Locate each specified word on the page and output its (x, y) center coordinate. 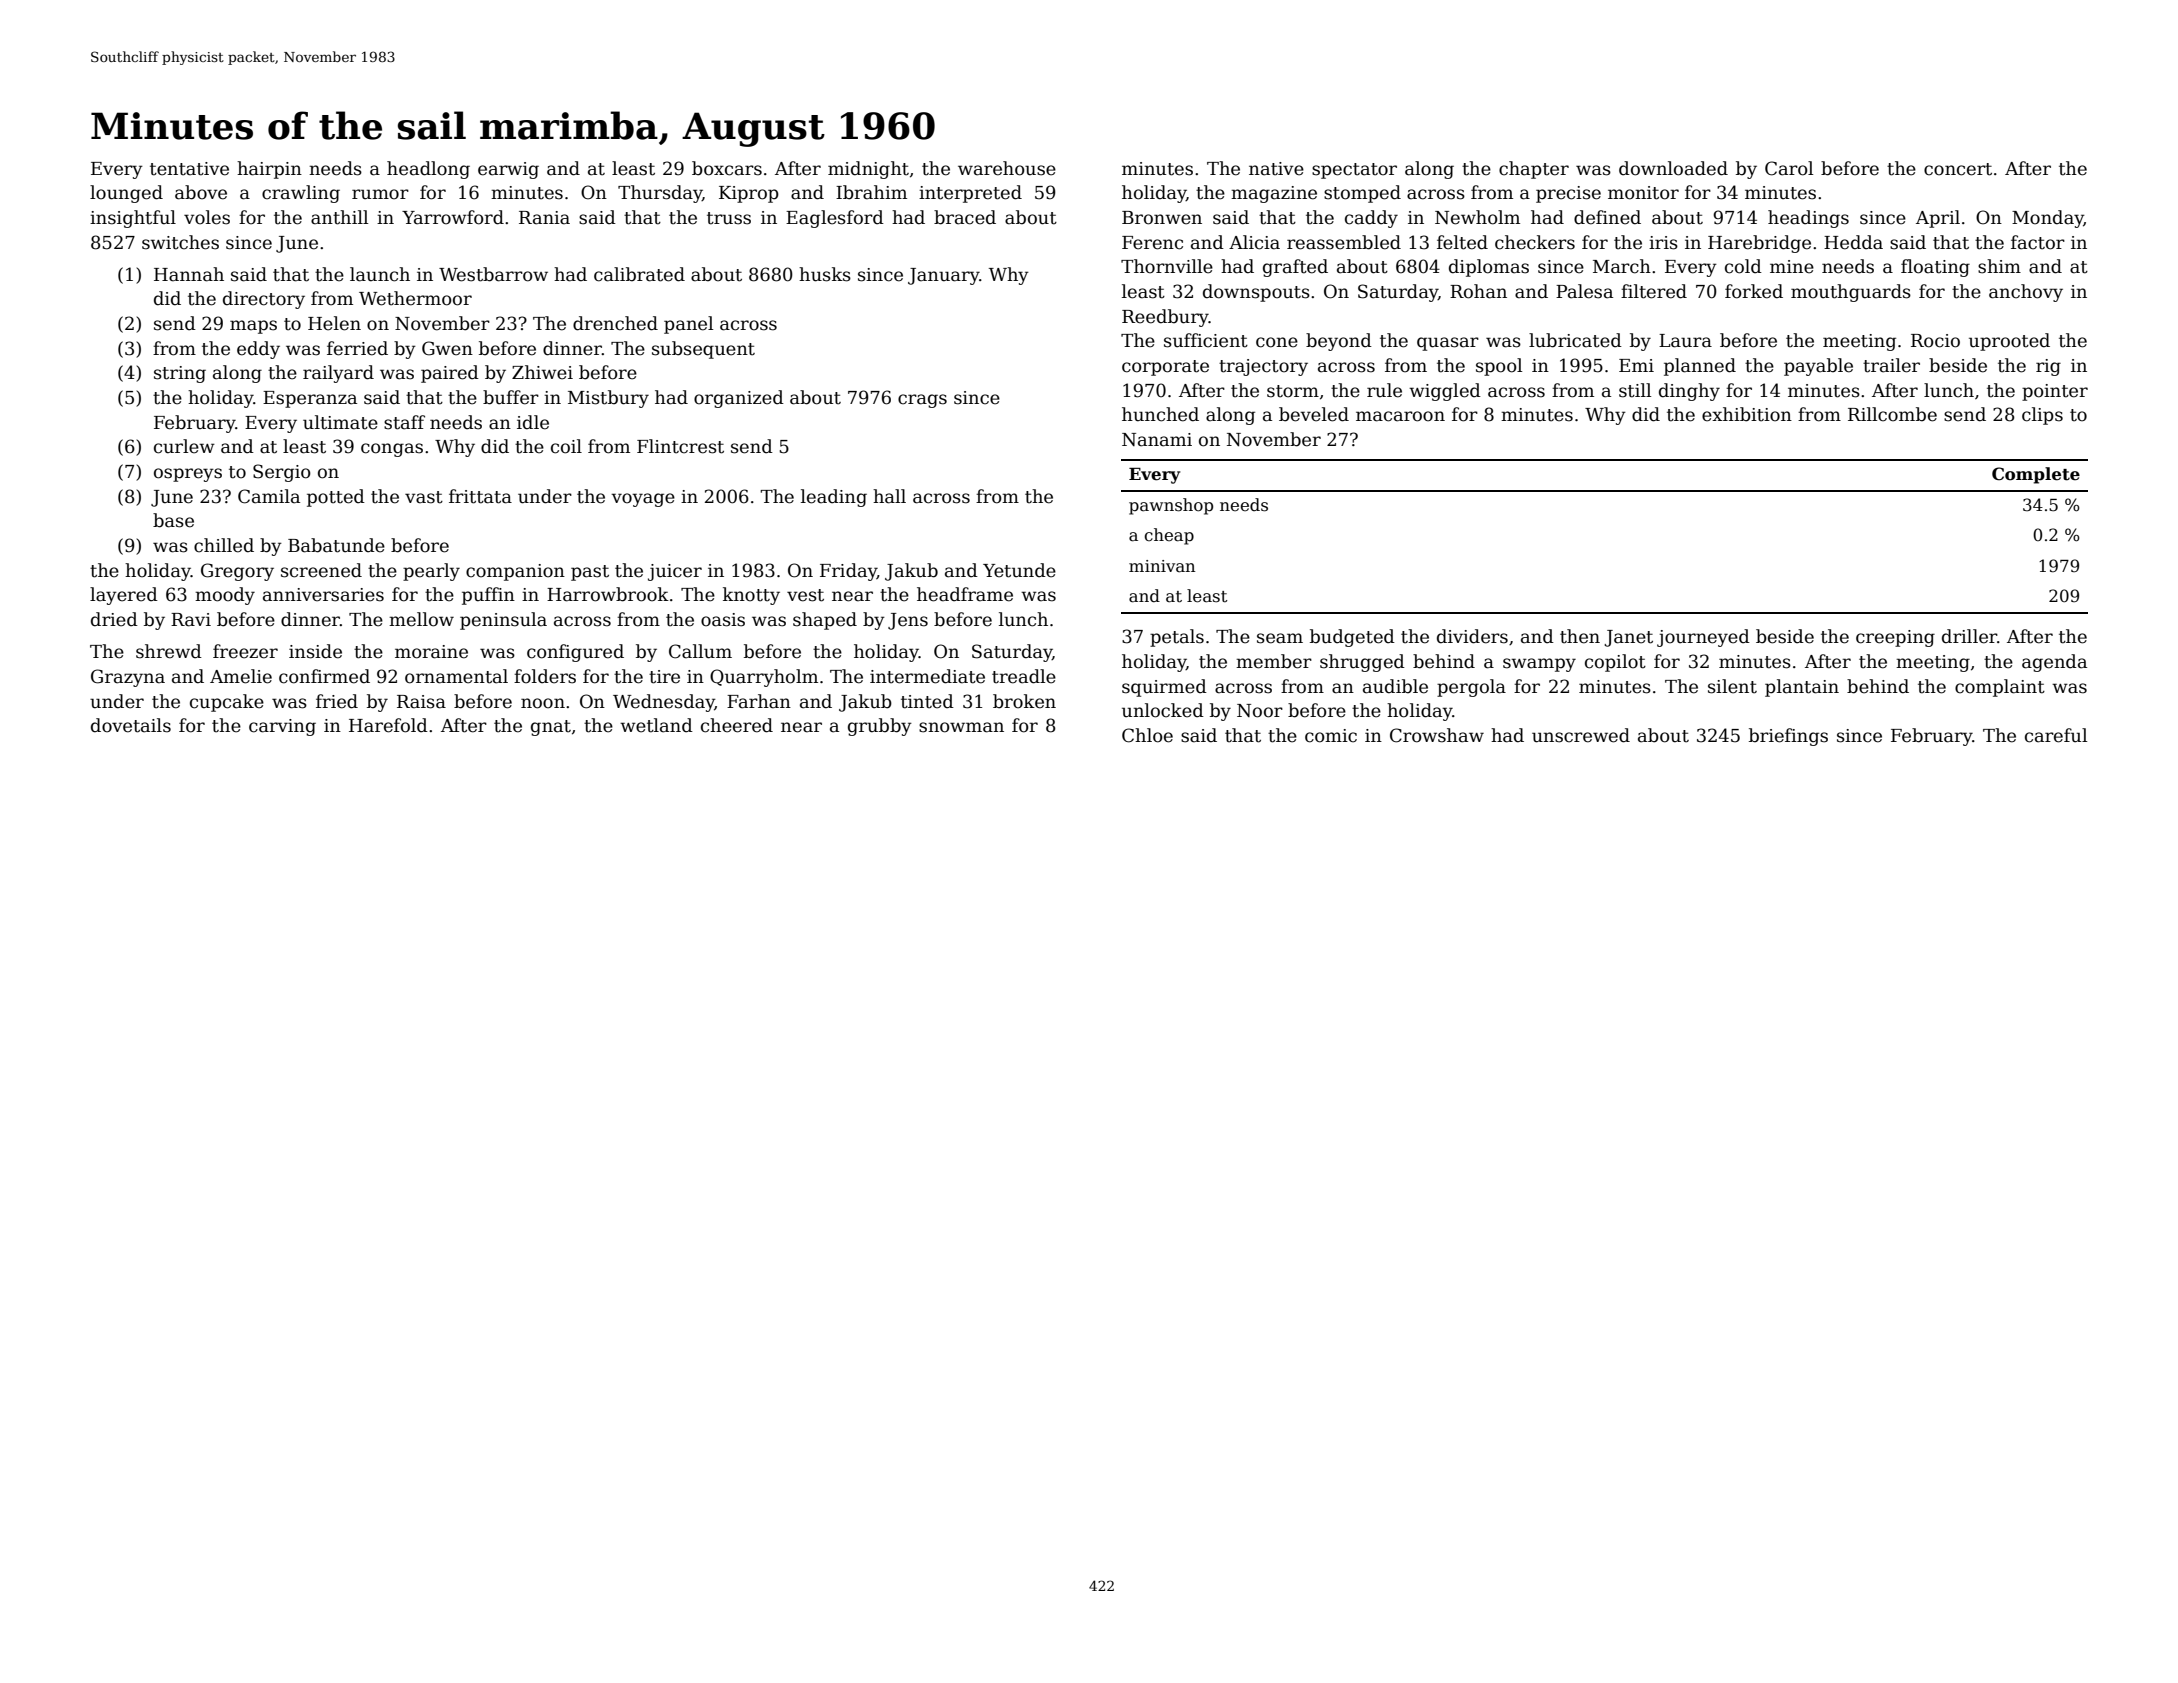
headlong (428, 170)
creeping (1895, 638)
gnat (551, 728)
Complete (2036, 475)
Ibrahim (871, 192)
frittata (480, 496)
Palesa (1584, 291)
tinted (927, 701)
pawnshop (1171, 506)
